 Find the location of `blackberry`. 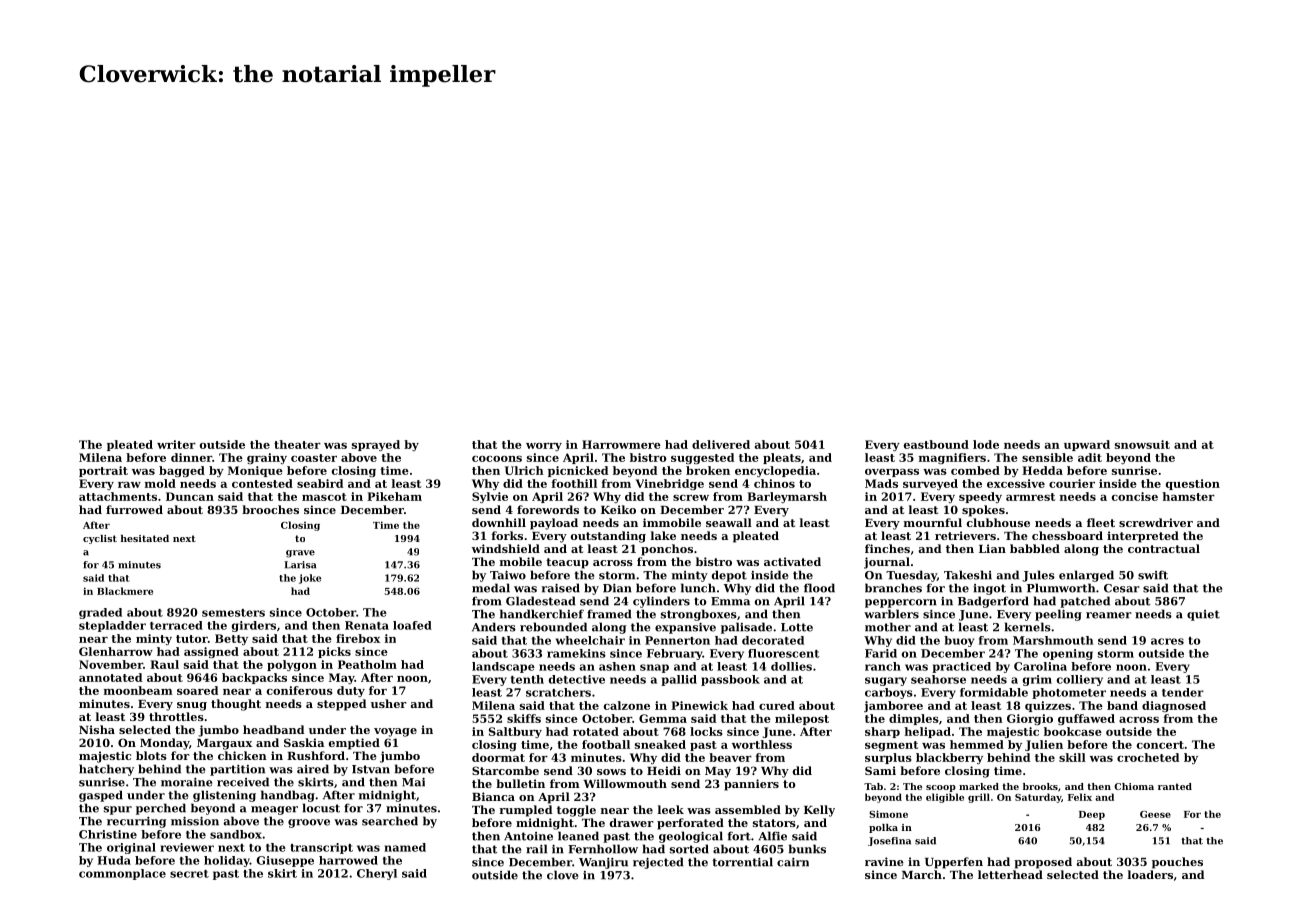

blackberry is located at coordinates (949, 758).
